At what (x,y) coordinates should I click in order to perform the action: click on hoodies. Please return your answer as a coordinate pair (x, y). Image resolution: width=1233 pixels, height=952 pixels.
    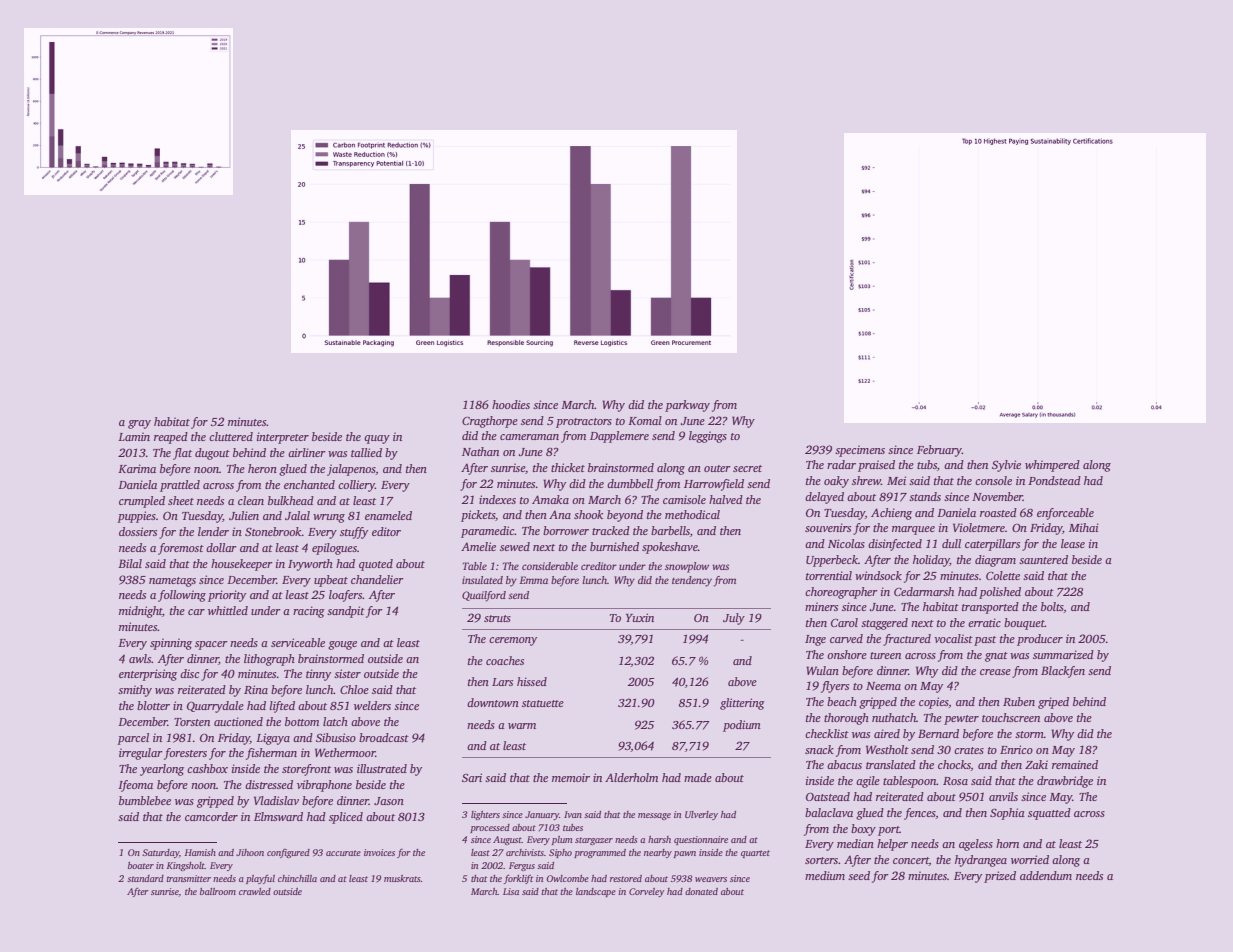
    Looking at the image, I should click on (511, 404).
